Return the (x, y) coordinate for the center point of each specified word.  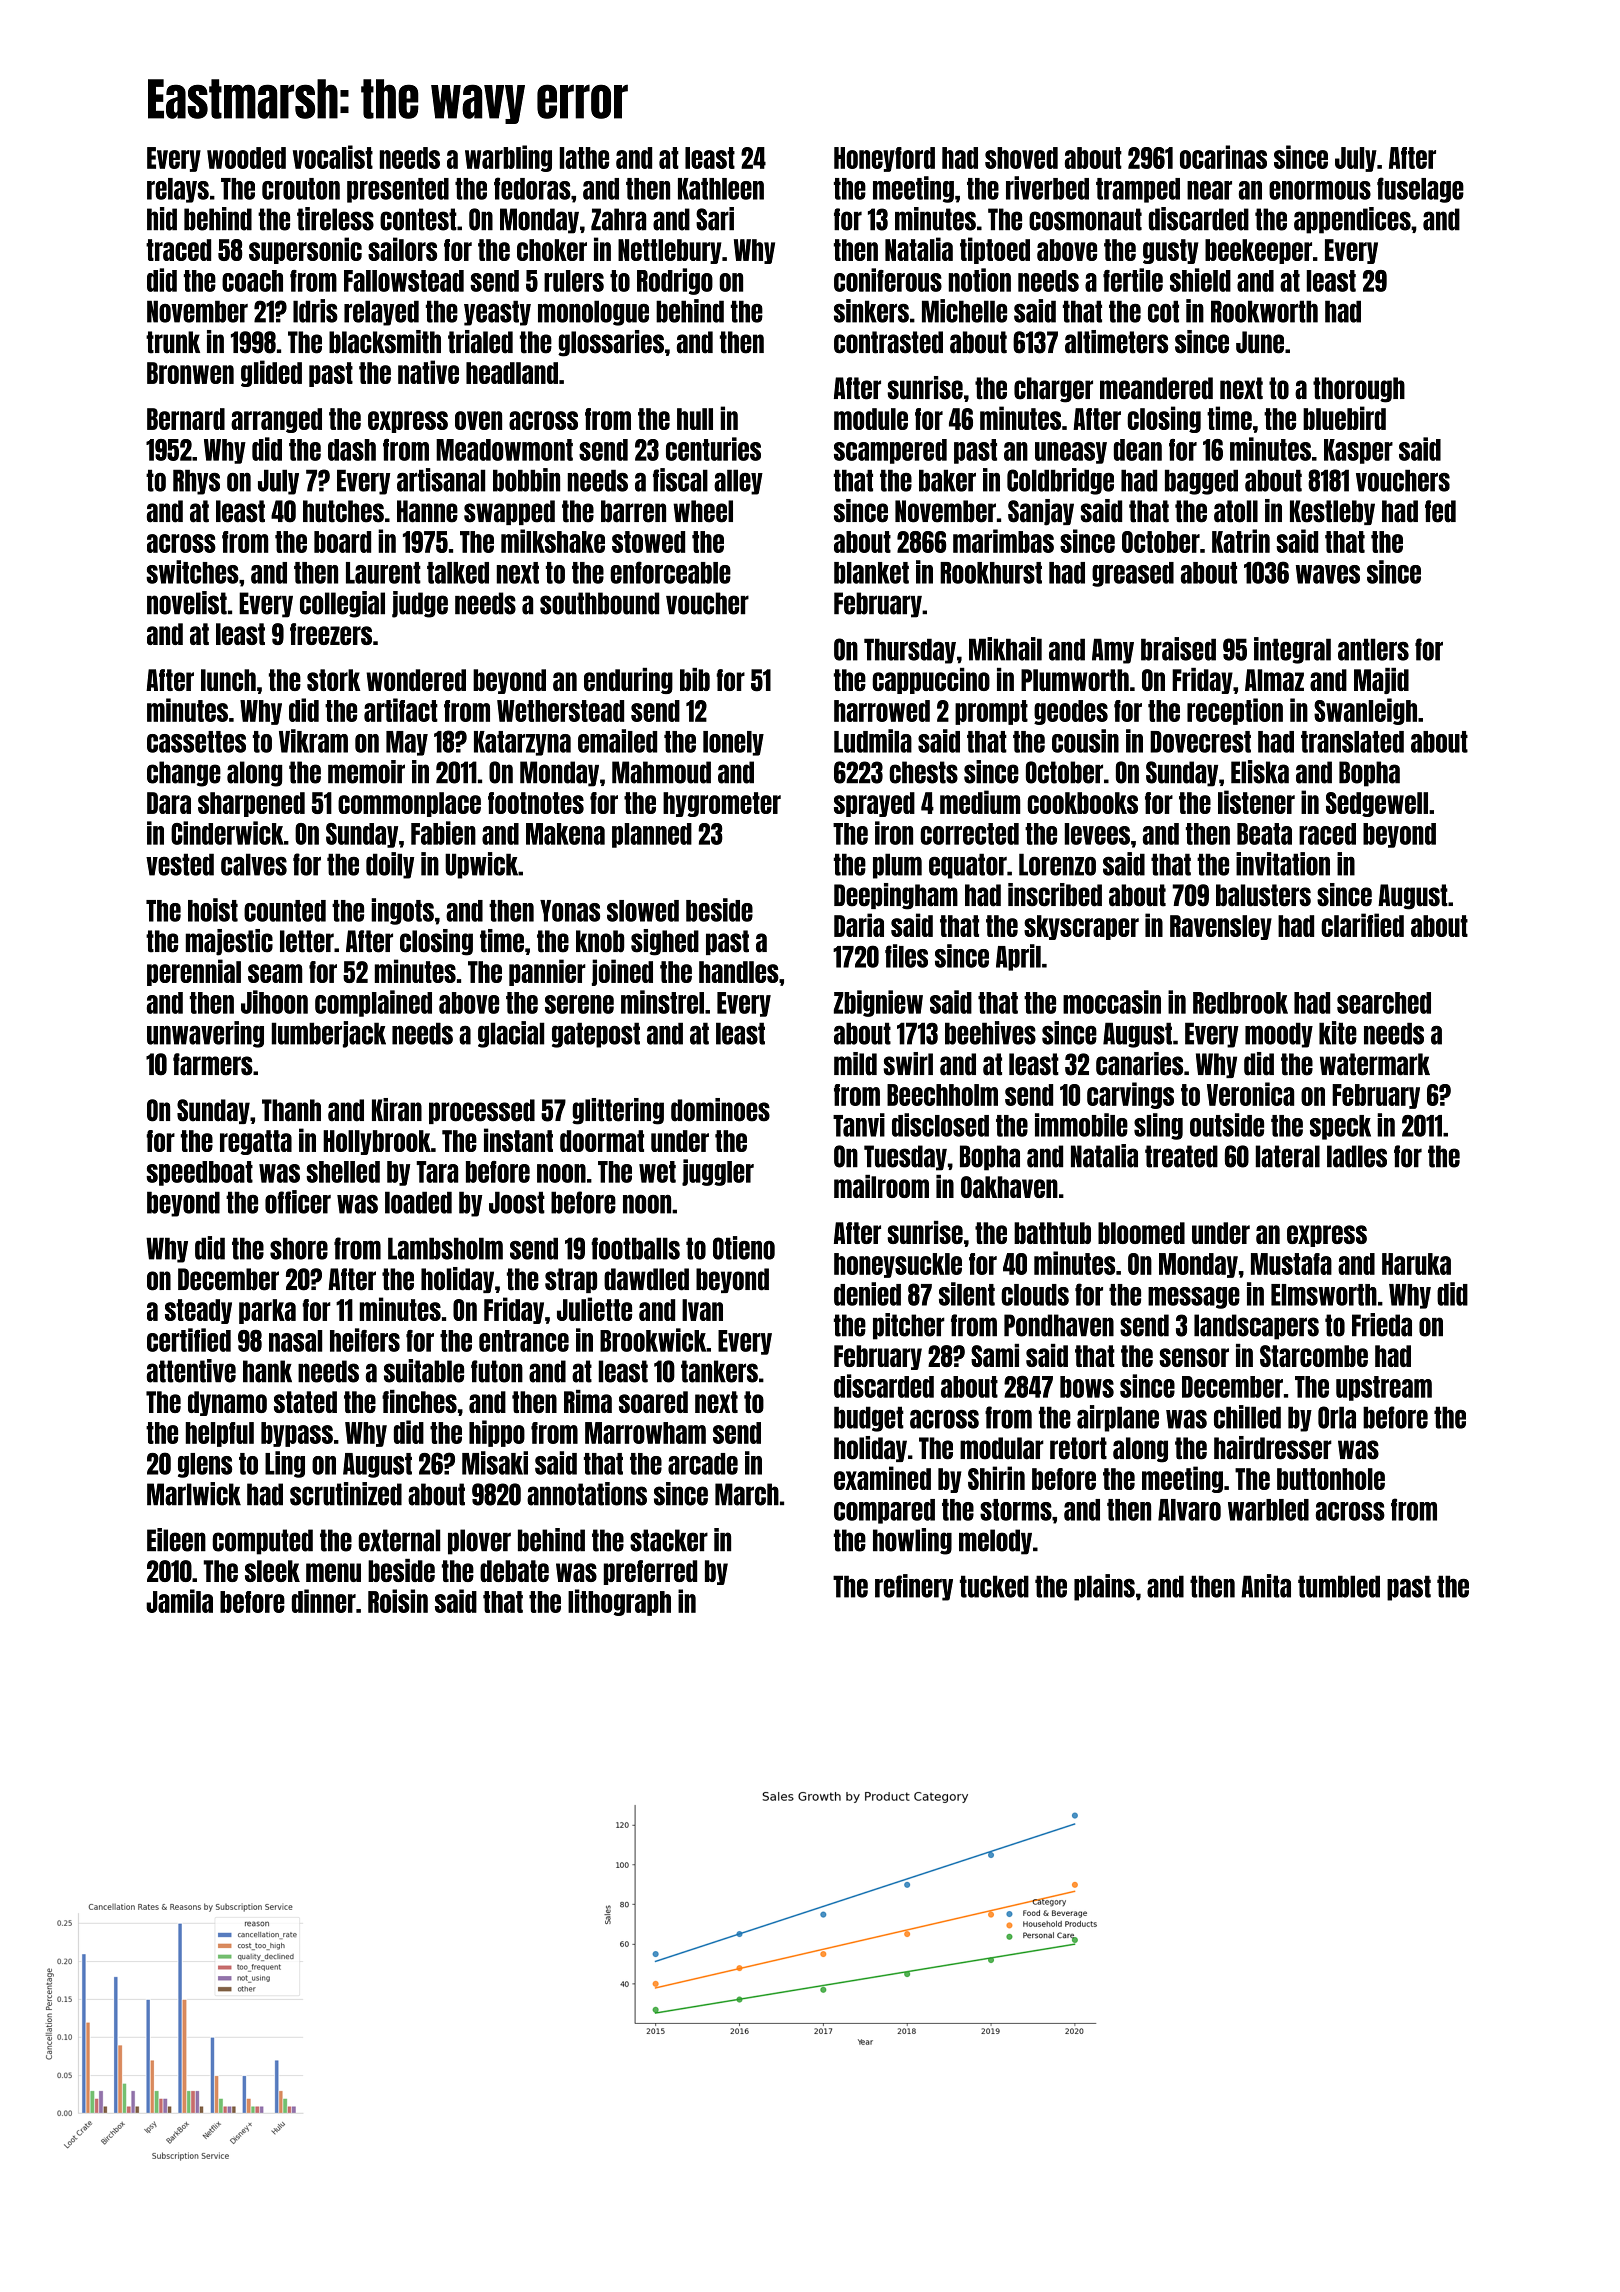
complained (373, 1003)
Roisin (398, 1601)
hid (162, 219)
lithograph (619, 1602)
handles (739, 972)
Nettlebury (670, 251)
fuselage (1420, 190)
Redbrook (1240, 1003)
